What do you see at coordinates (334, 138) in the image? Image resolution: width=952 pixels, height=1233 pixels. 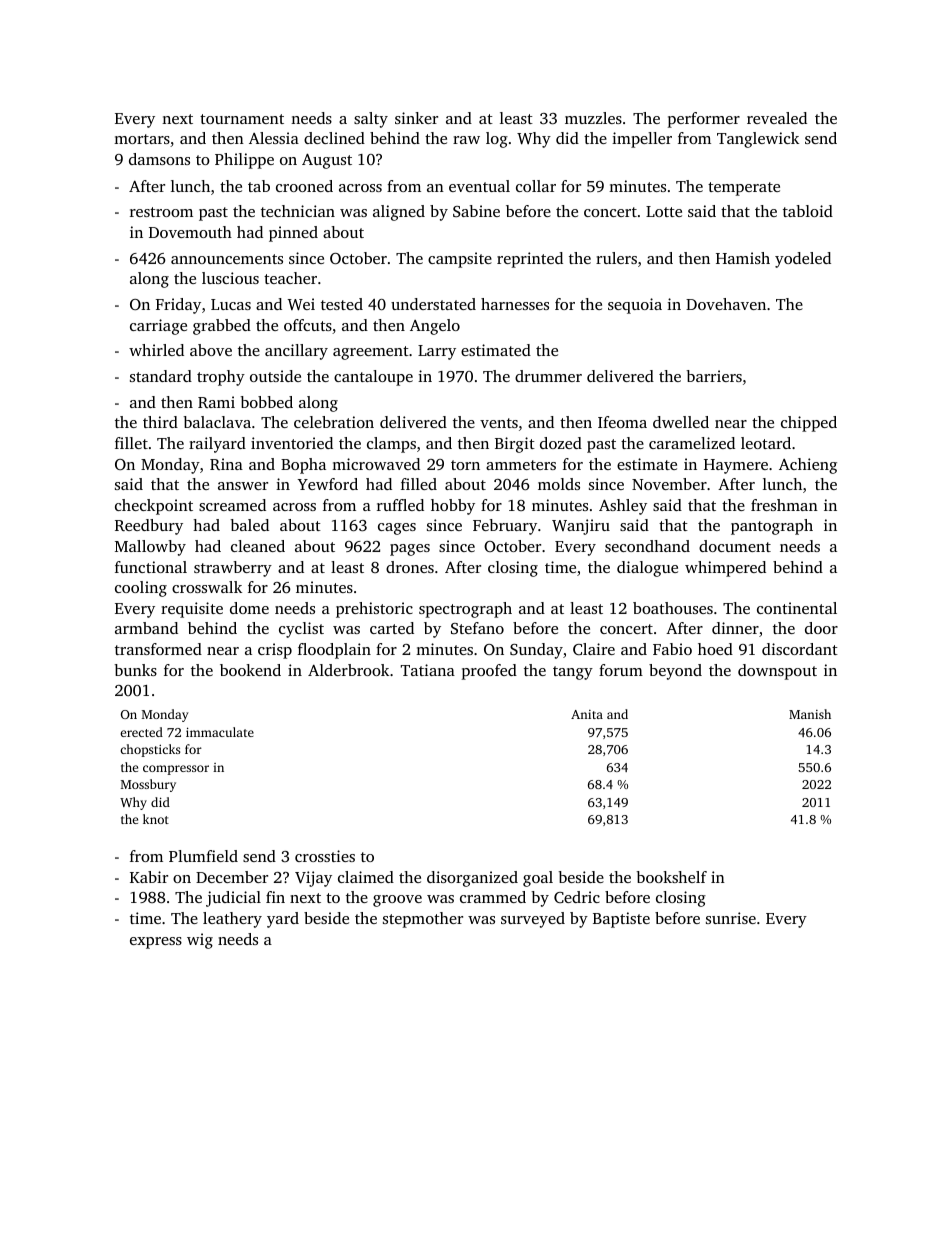 I see `declined` at bounding box center [334, 138].
